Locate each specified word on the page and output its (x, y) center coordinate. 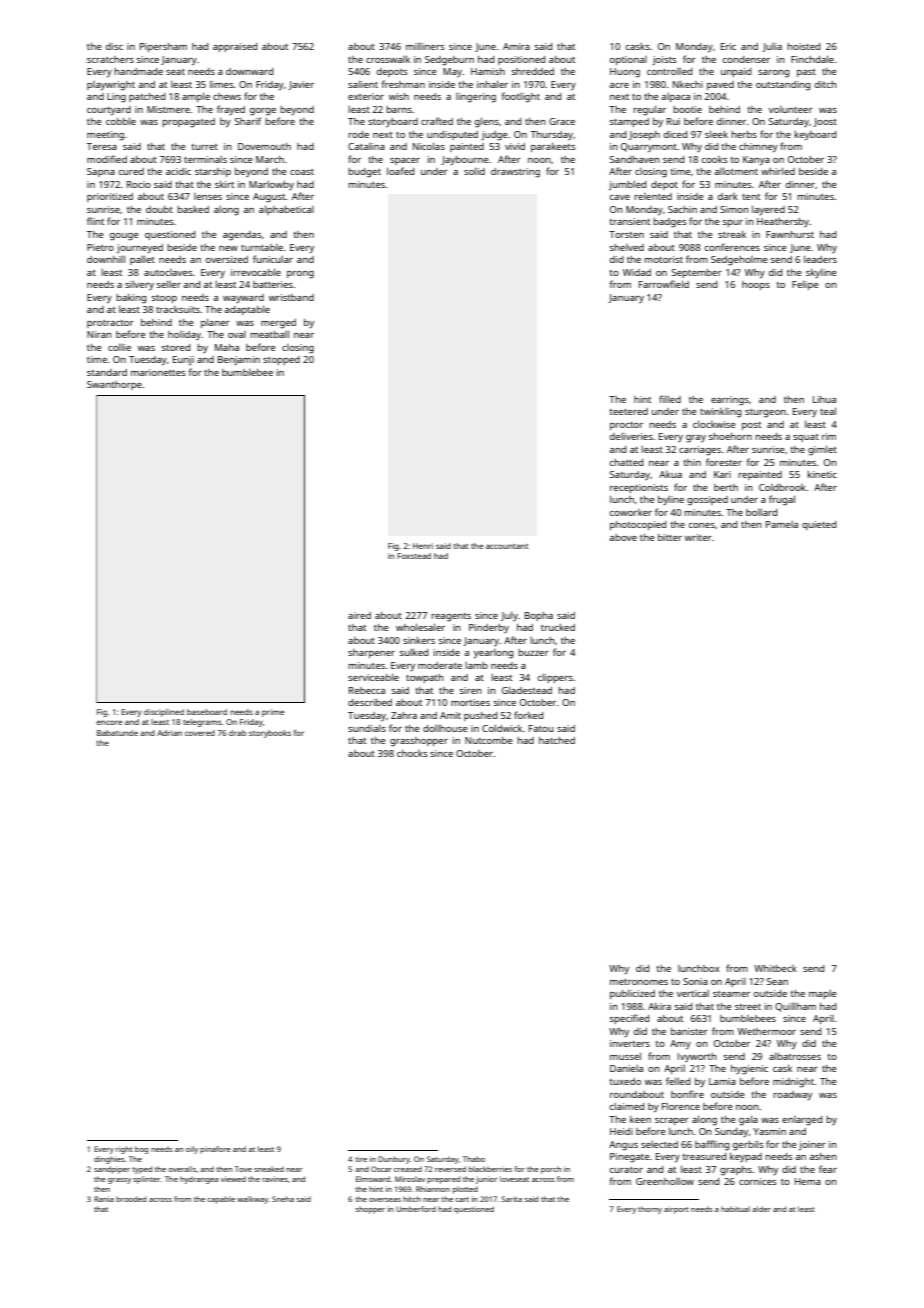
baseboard (207, 712)
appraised (235, 47)
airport (676, 1210)
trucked (558, 627)
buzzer (533, 652)
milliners (425, 46)
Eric (728, 46)
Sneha (283, 1199)
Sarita (512, 1199)
